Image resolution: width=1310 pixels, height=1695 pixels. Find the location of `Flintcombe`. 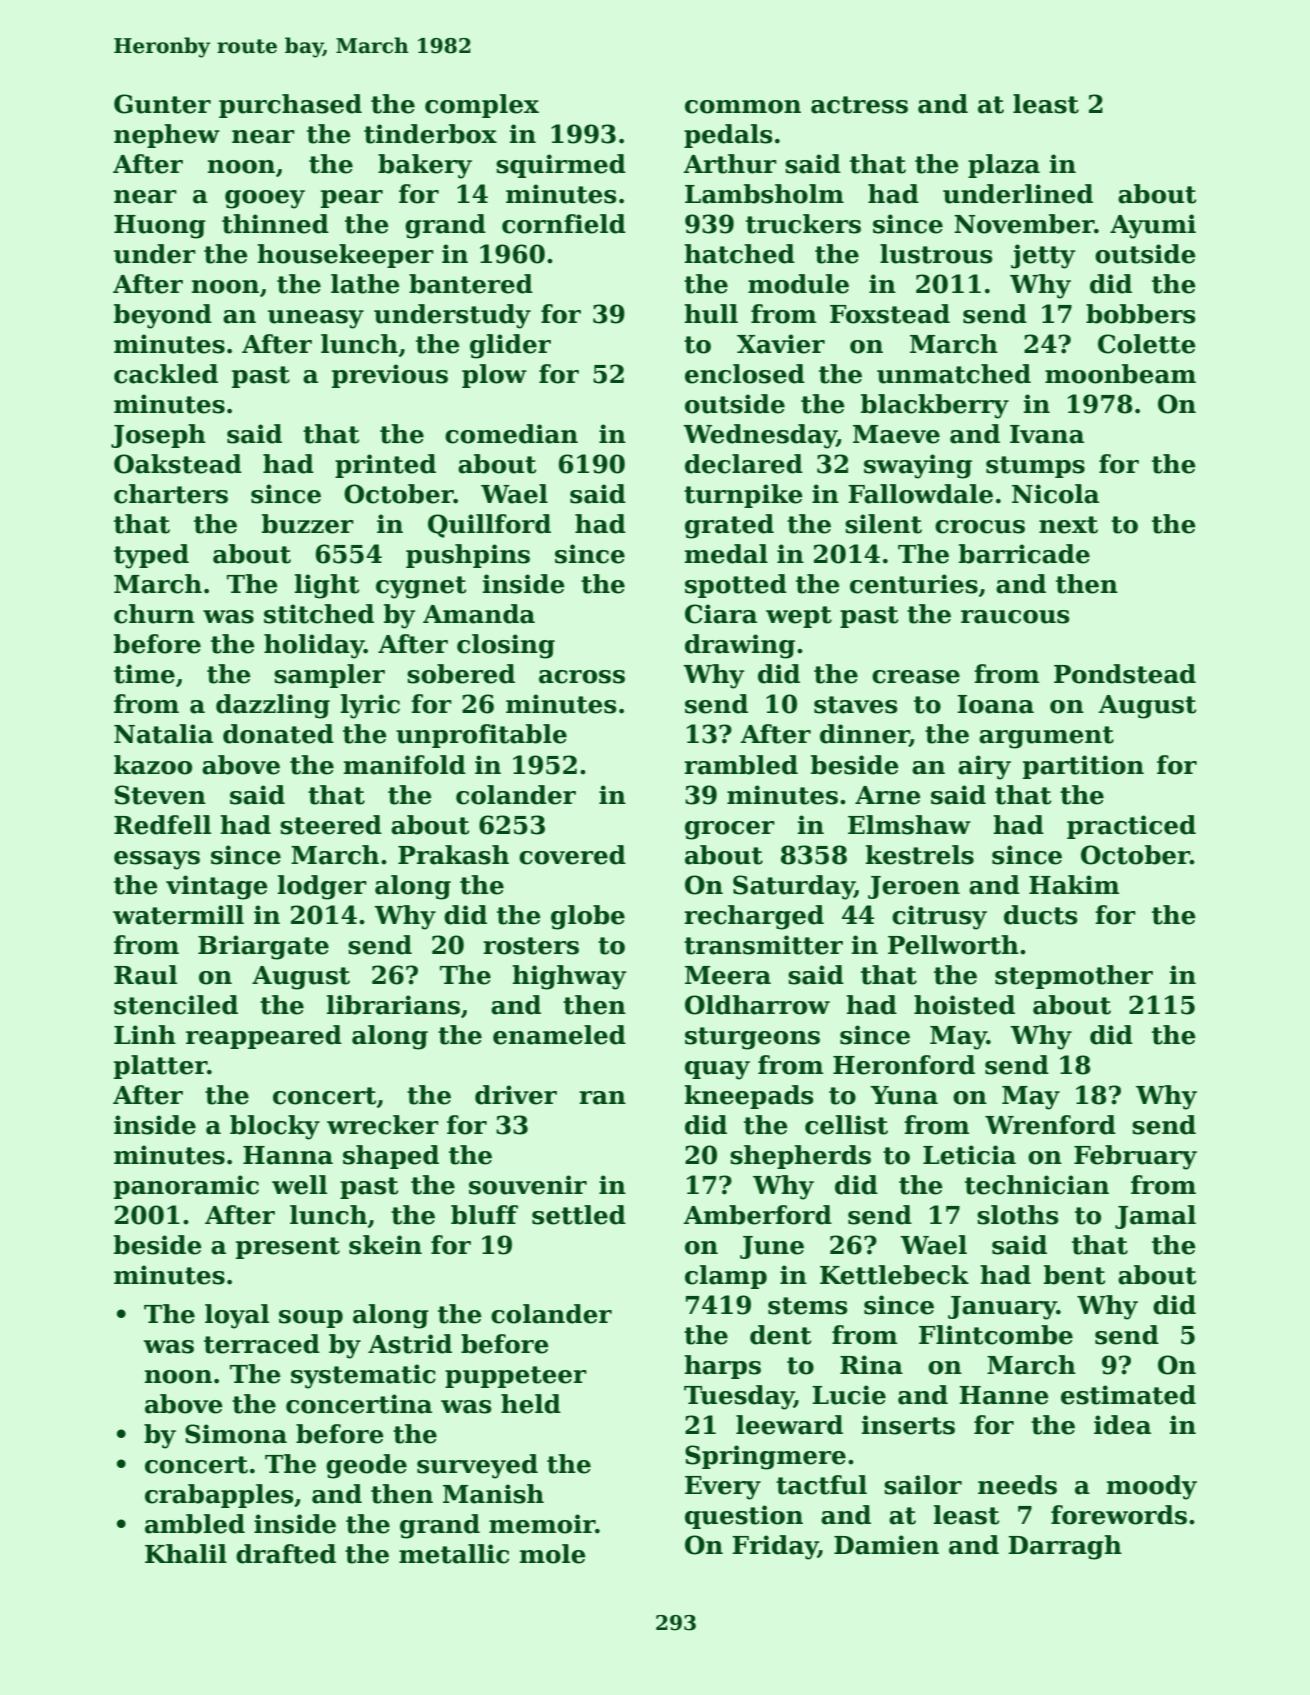

Flintcombe is located at coordinates (996, 1335).
